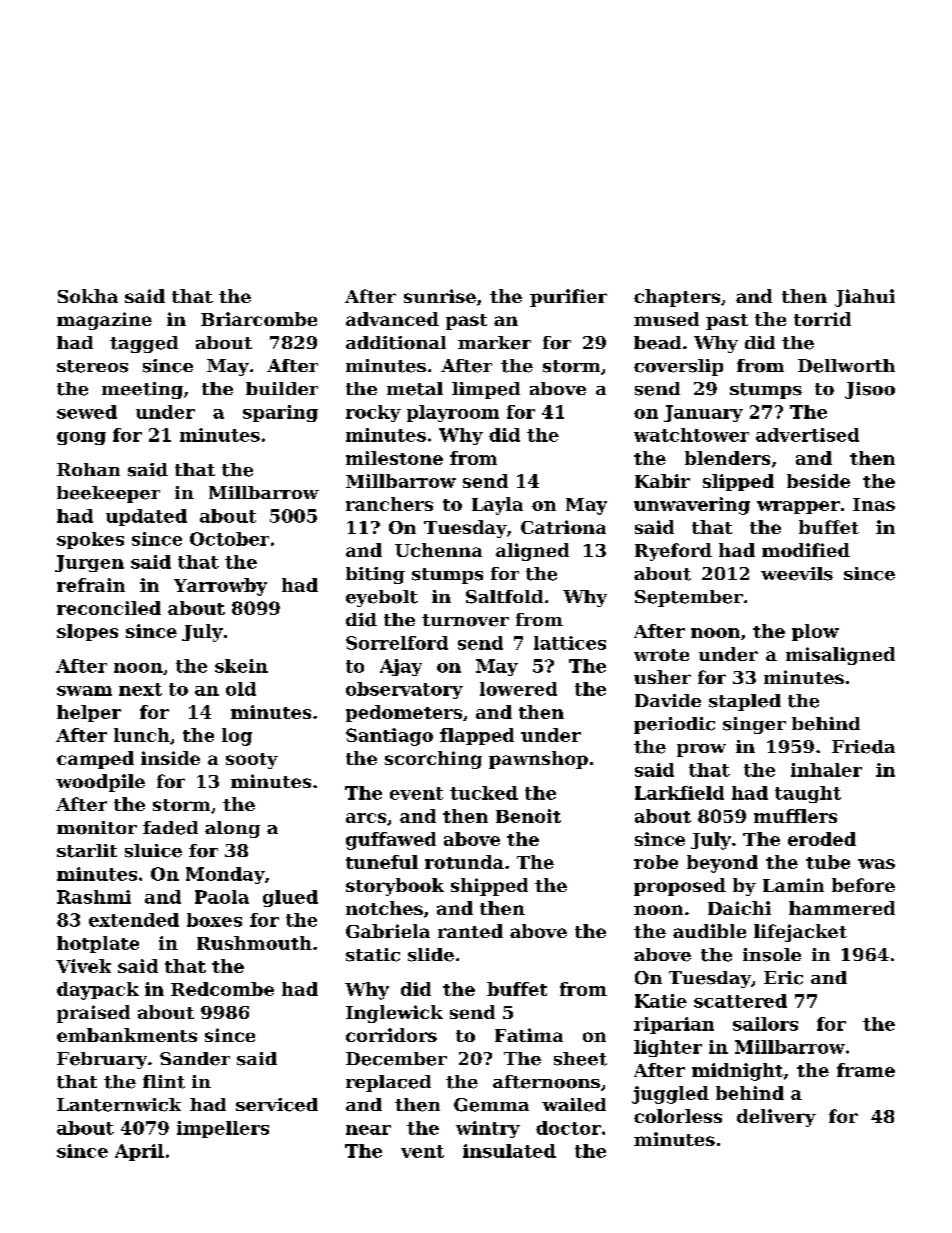 Image resolution: width=952 pixels, height=1233 pixels. Describe the element at coordinates (677, 298) in the screenshot. I see `chapters` at that location.
